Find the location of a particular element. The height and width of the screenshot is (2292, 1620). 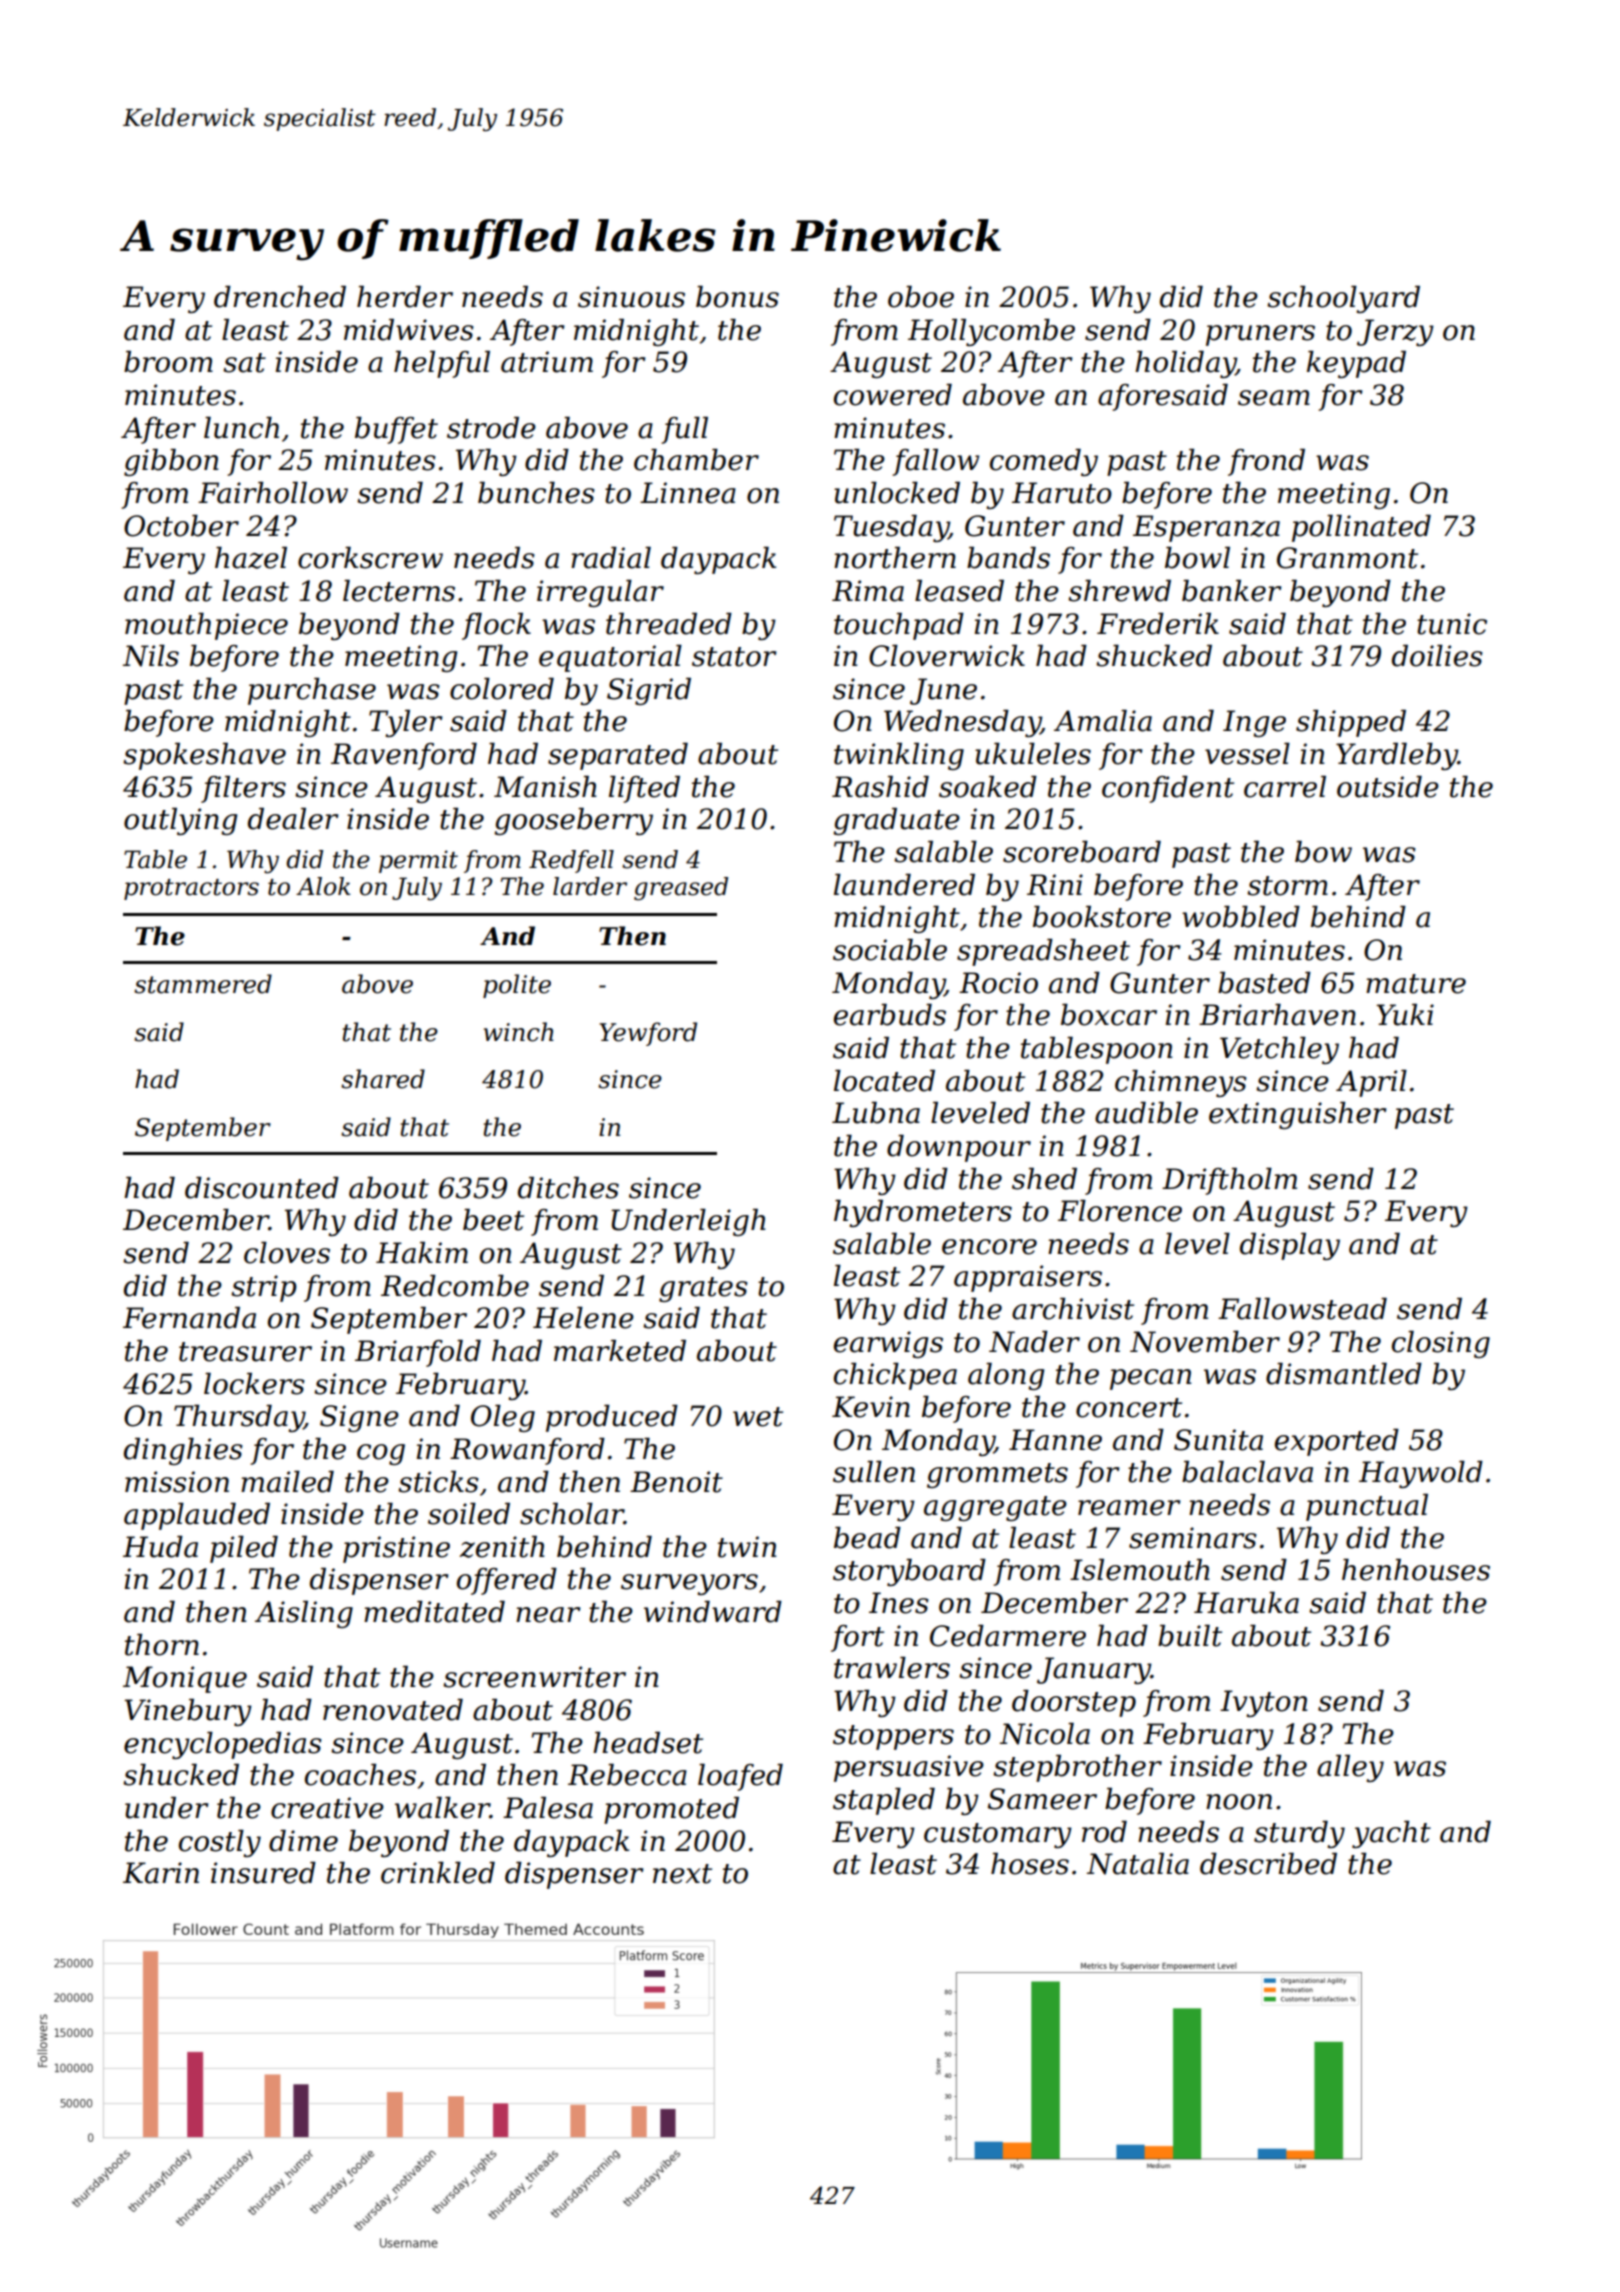

broom is located at coordinates (168, 362).
